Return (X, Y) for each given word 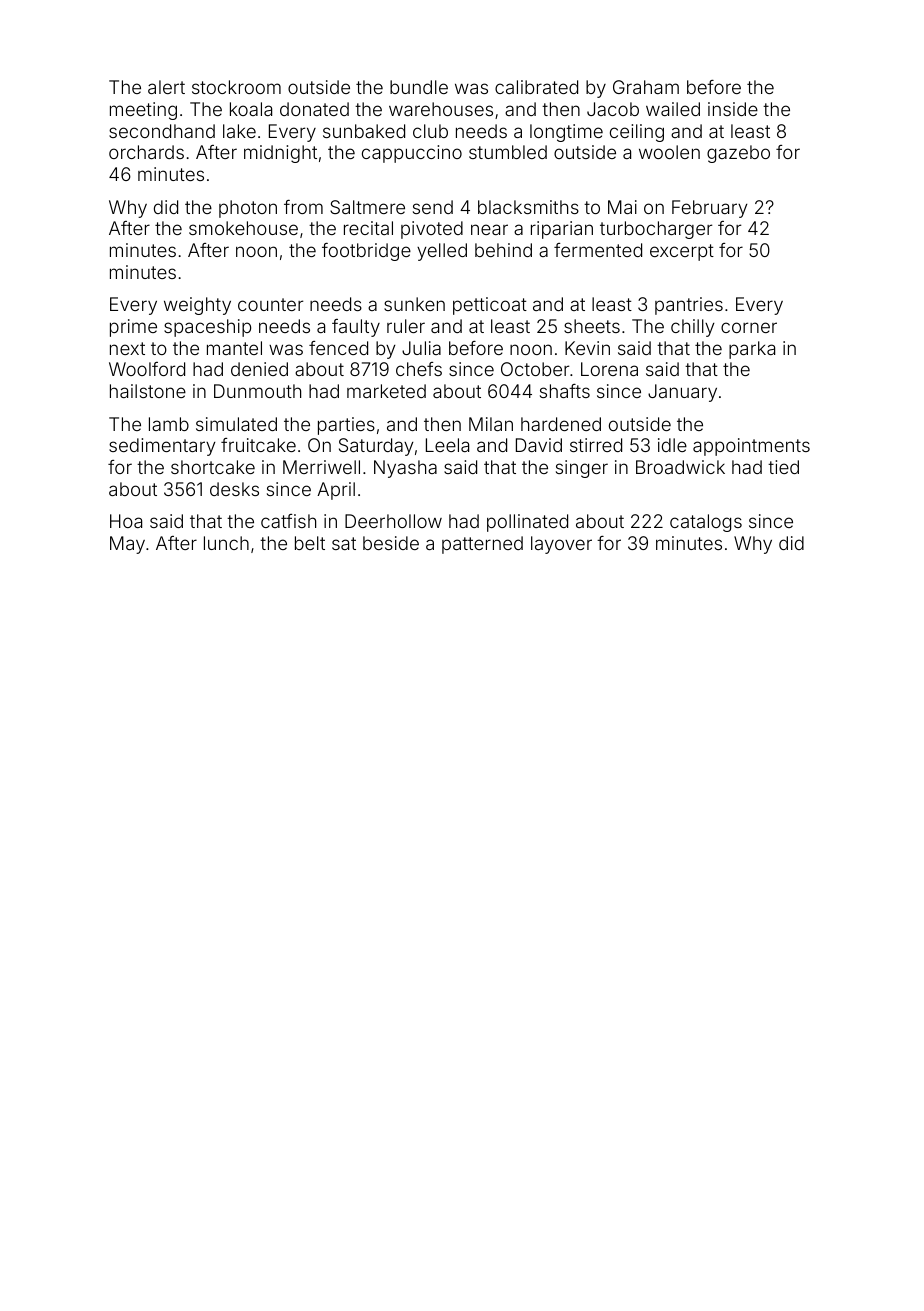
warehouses (441, 109)
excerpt (682, 252)
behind (503, 250)
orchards (146, 152)
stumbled (508, 152)
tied (783, 467)
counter (270, 304)
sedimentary (162, 447)
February (710, 209)
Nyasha (405, 469)
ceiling (637, 133)
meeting (143, 111)
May (127, 545)
